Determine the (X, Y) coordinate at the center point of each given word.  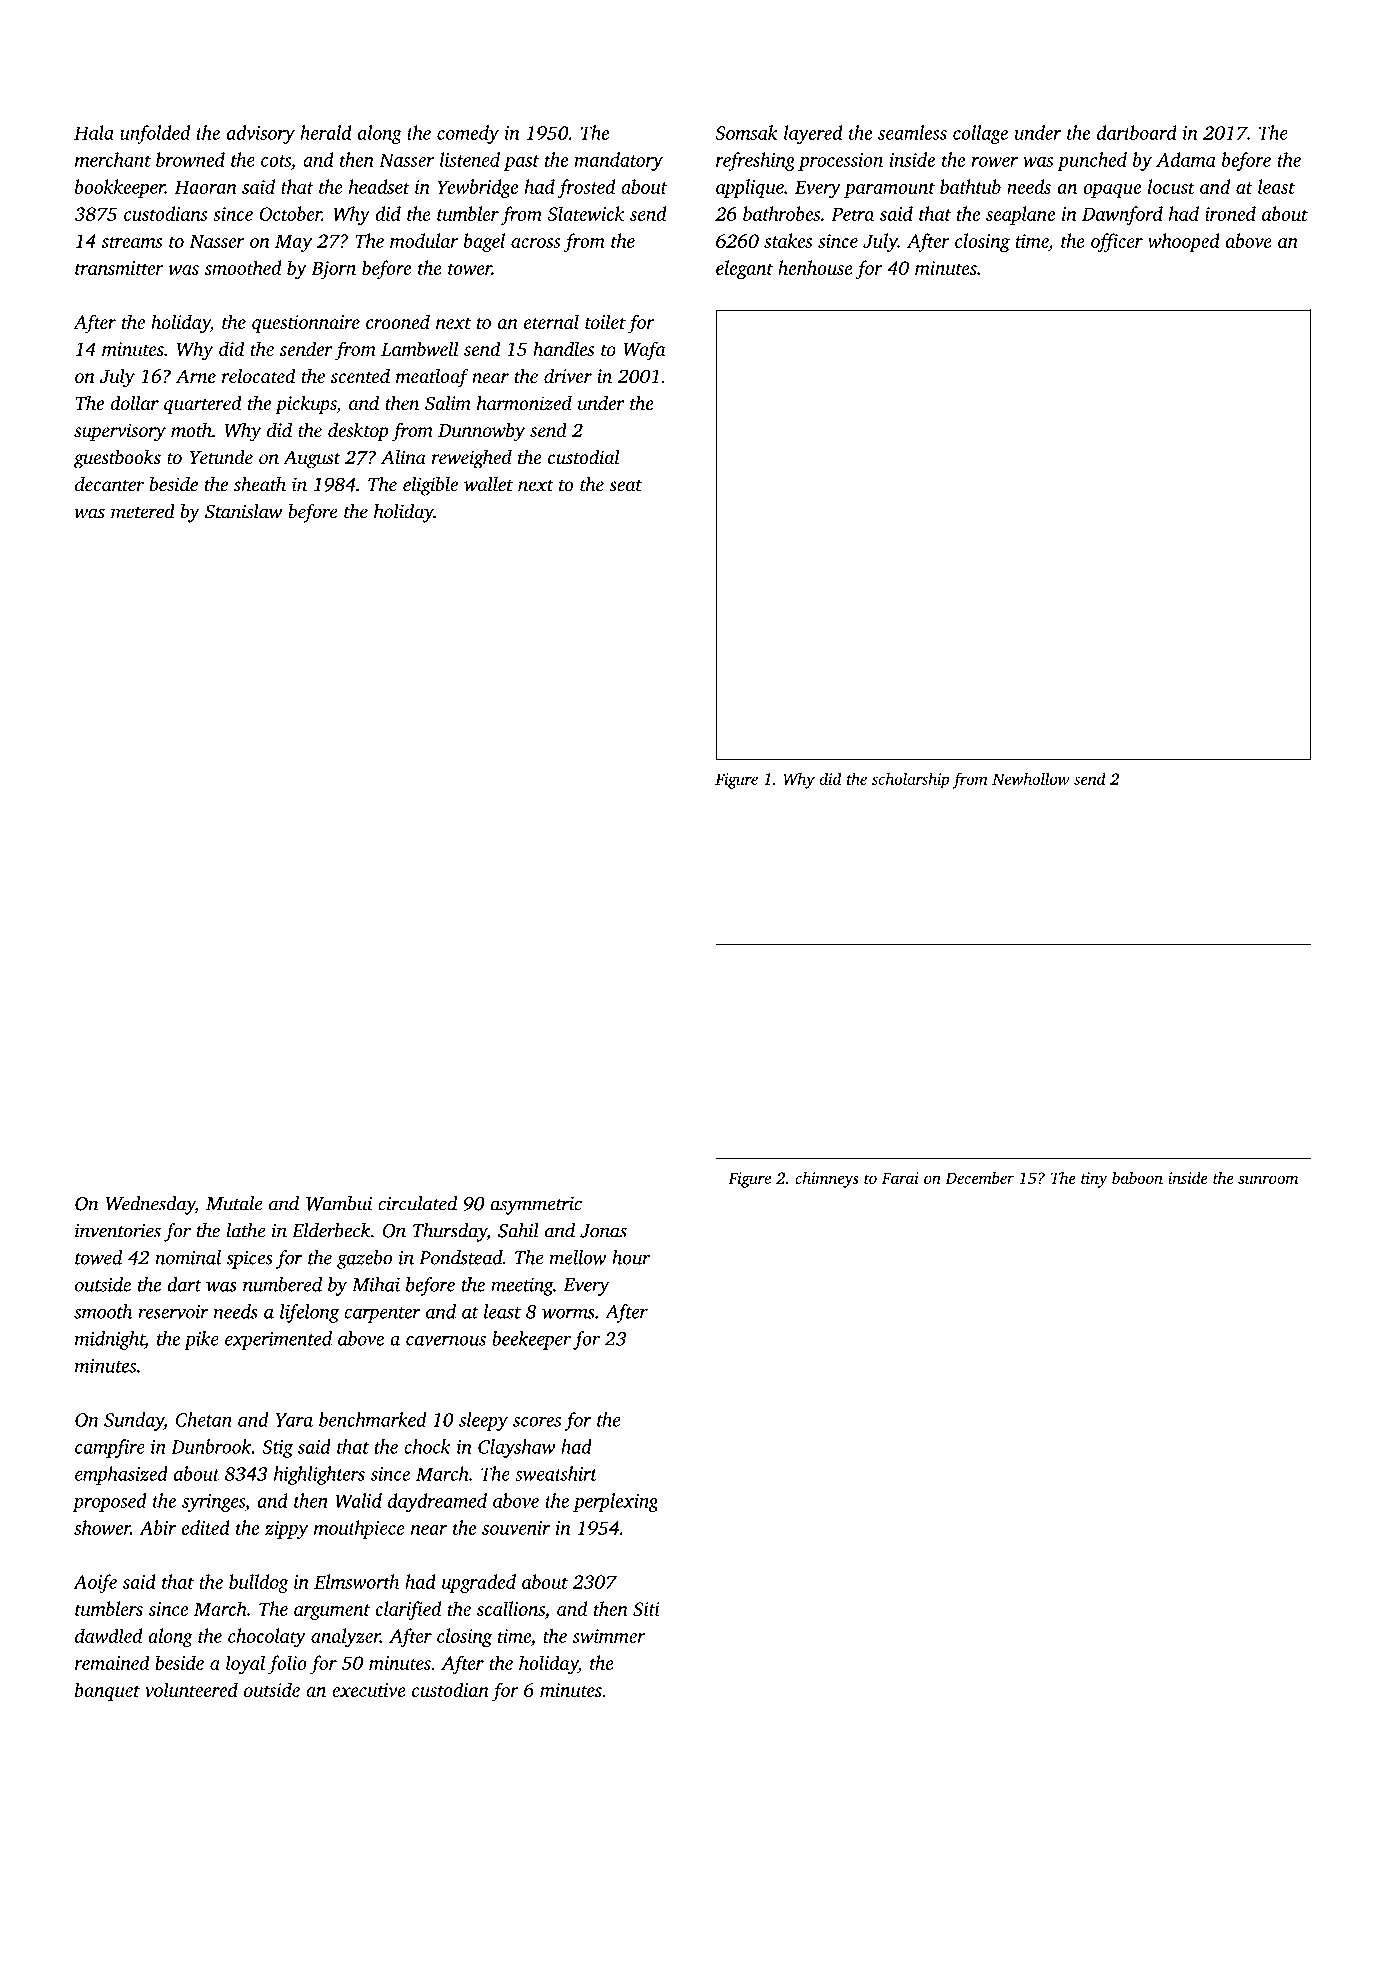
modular (424, 240)
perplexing (616, 1502)
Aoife (95, 1583)
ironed (1230, 213)
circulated (417, 1203)
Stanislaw (244, 511)
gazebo (364, 1259)
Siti (646, 1609)
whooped (1184, 242)
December (979, 1177)
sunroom (1268, 1179)
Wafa (644, 351)
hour (631, 1257)
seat (625, 486)
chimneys (827, 1179)
